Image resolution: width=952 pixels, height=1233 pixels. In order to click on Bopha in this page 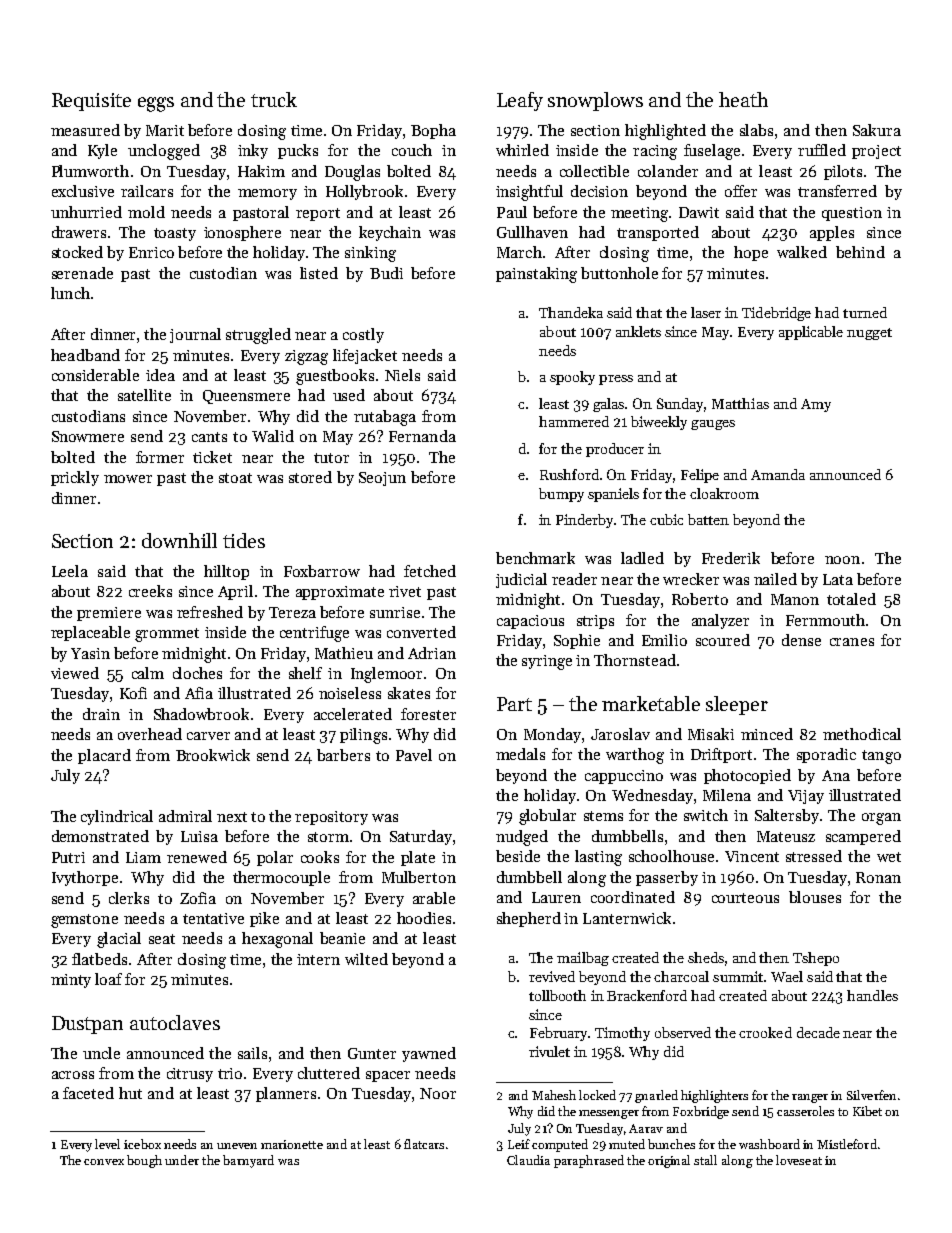, I will do `click(433, 131)`.
